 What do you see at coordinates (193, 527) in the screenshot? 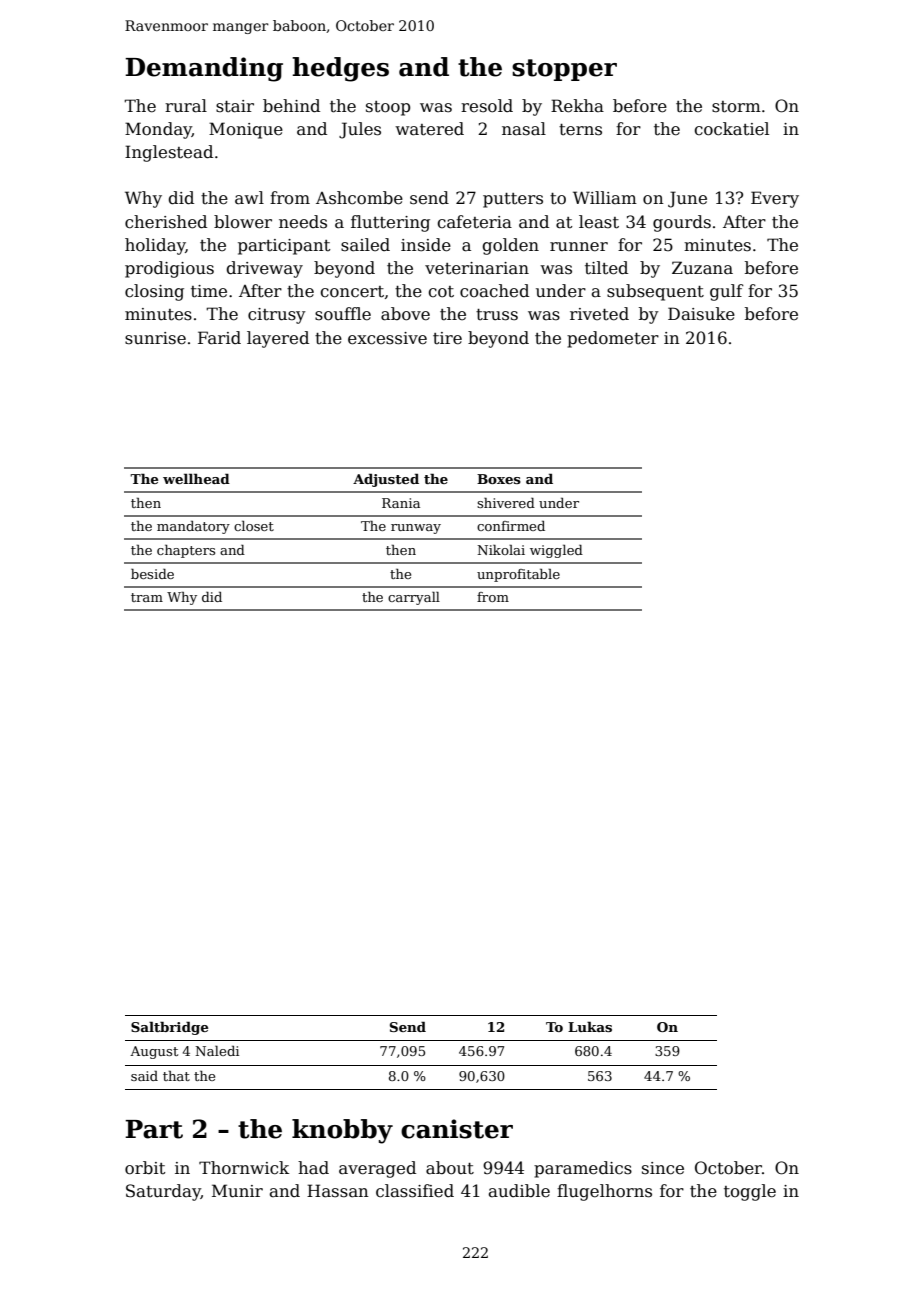
I see `mandatory` at bounding box center [193, 527].
